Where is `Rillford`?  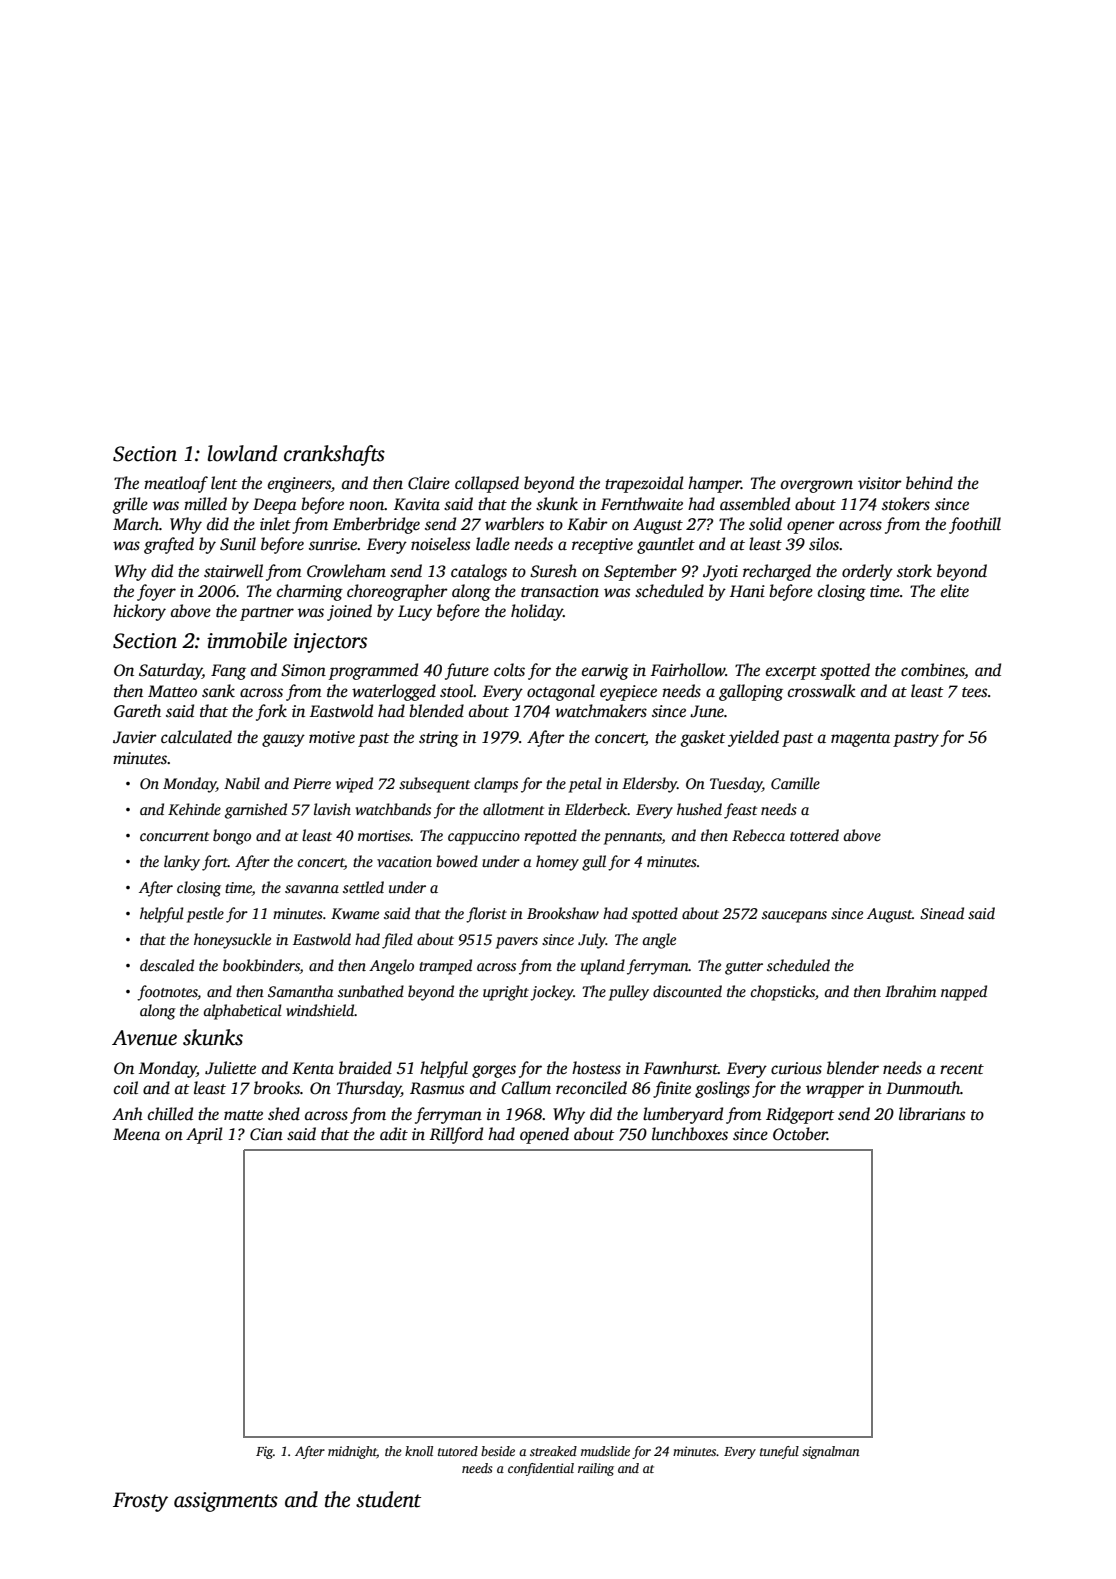
Rillford is located at coordinates (456, 1135).
